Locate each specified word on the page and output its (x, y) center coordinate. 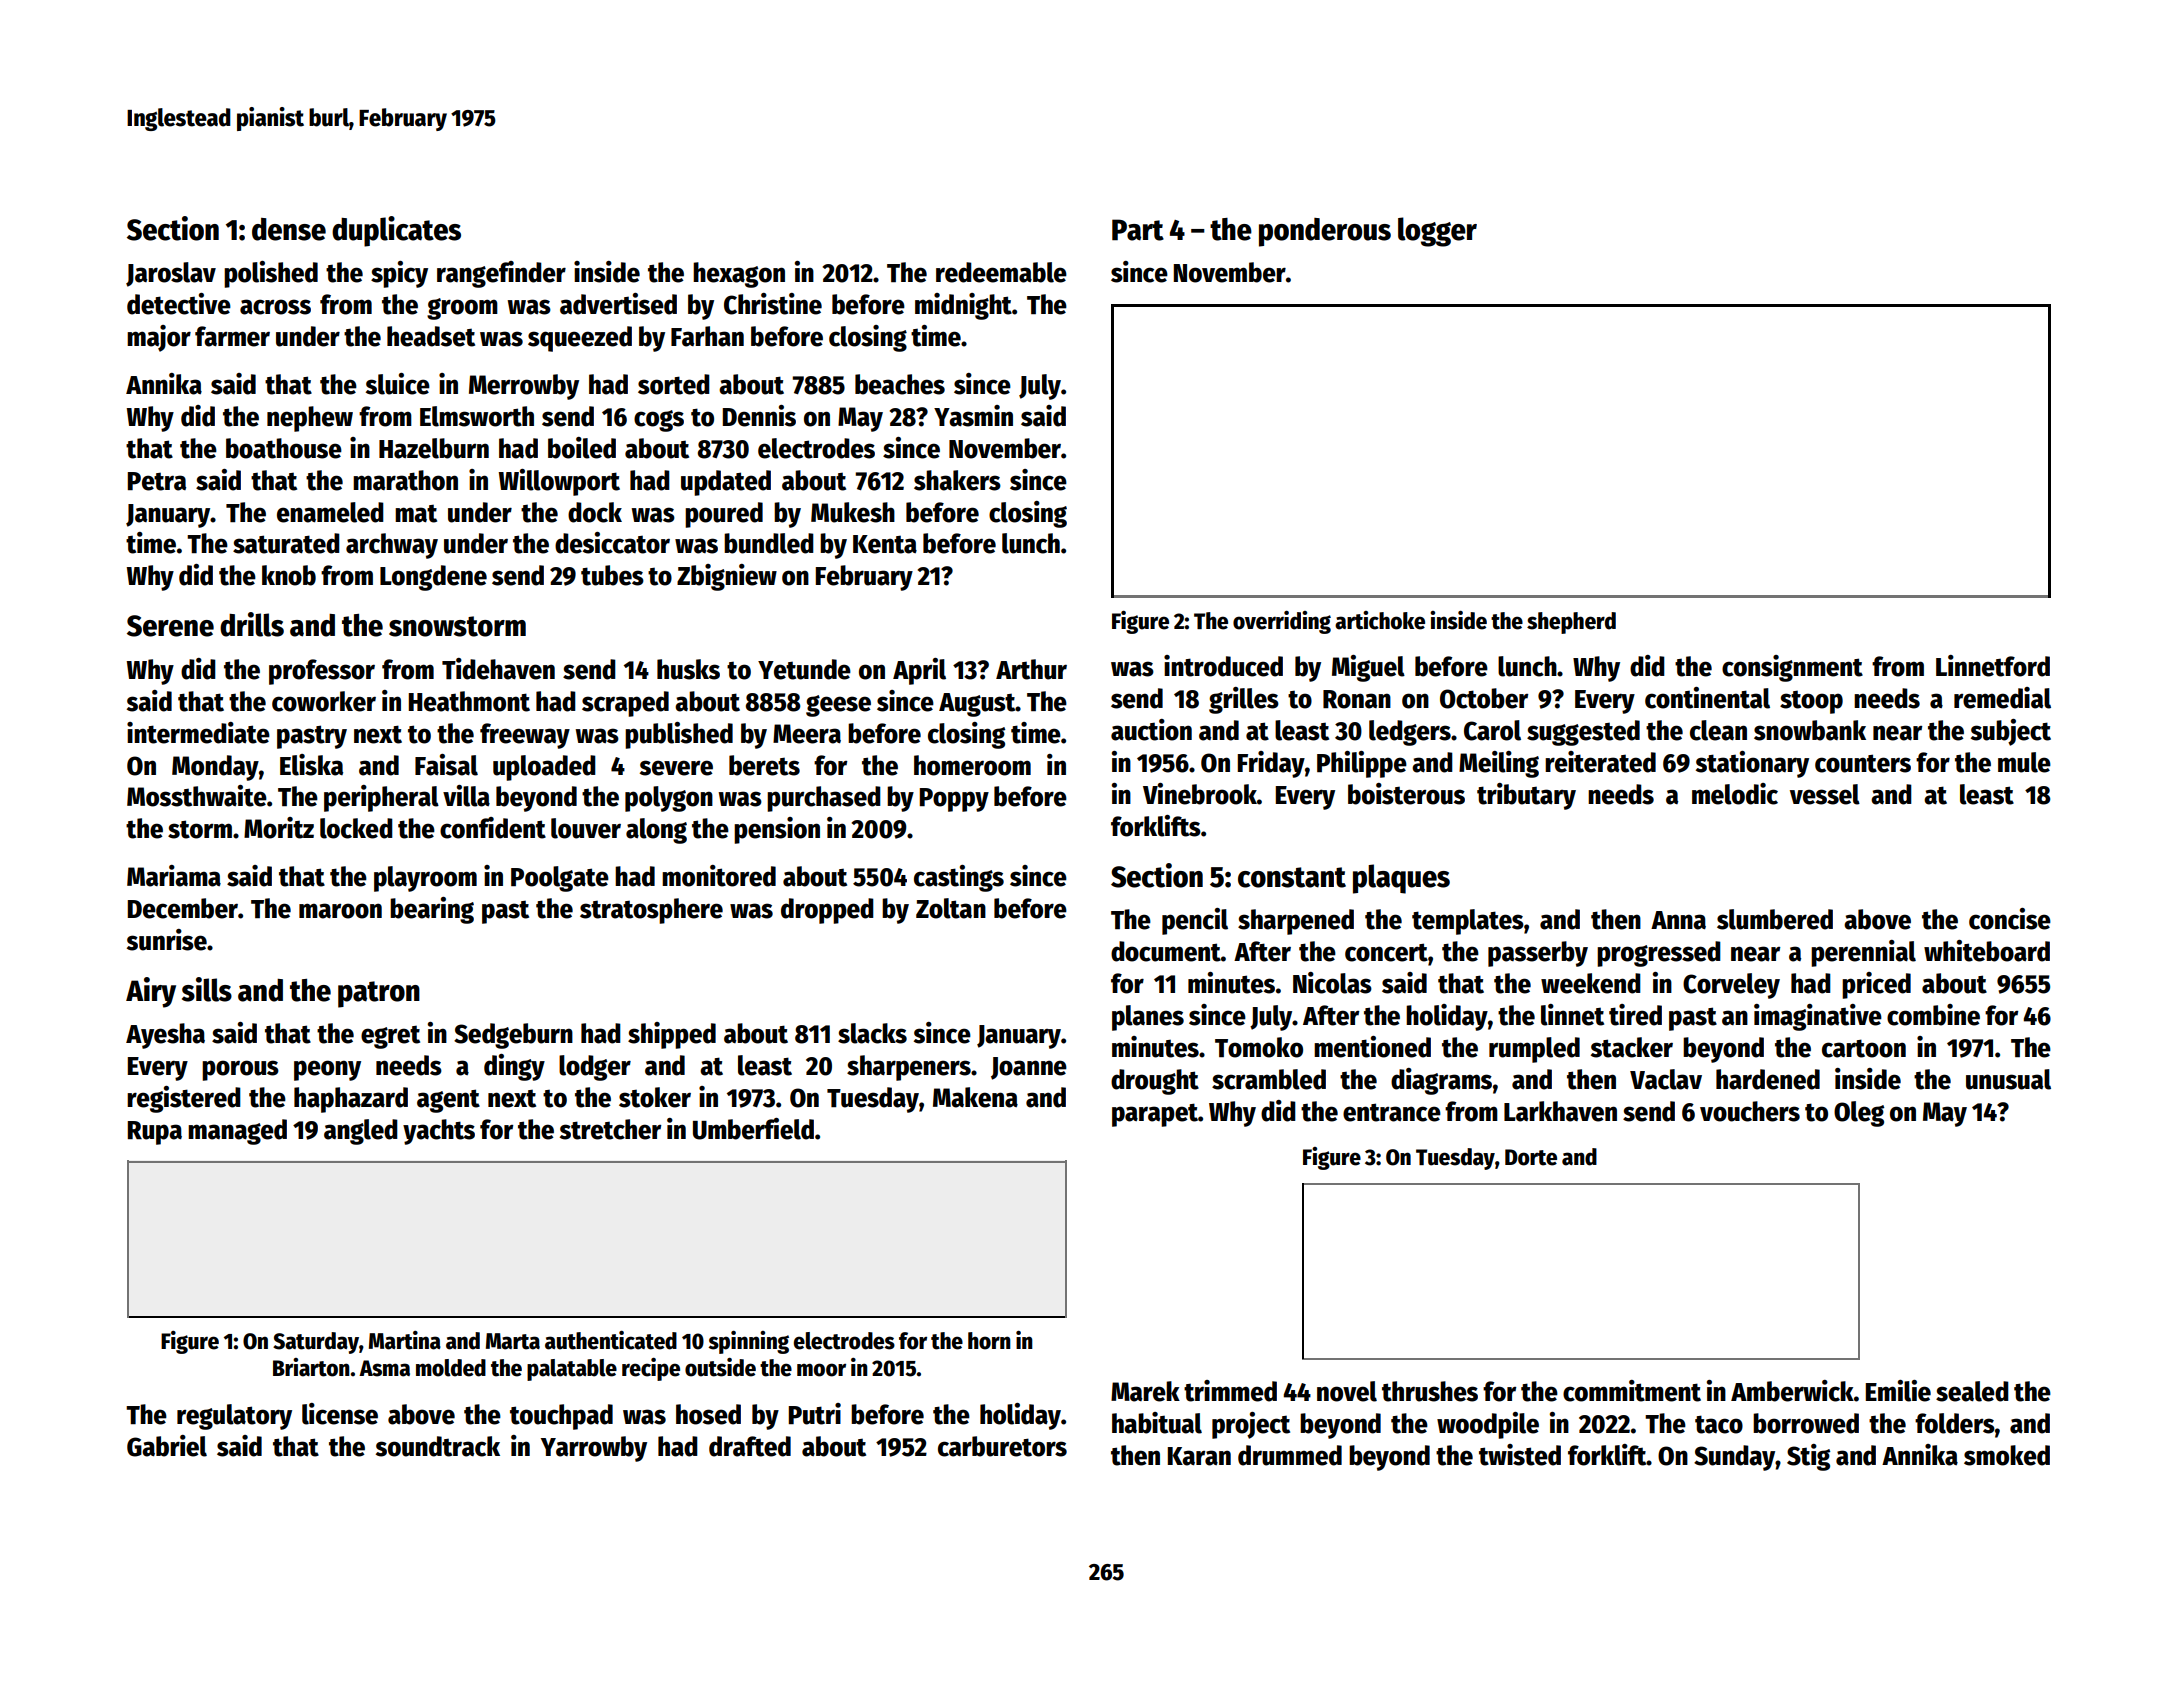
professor (322, 672)
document (1166, 951)
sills (207, 989)
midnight (963, 306)
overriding (1282, 622)
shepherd (1571, 623)
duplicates (396, 231)
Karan (1199, 1456)
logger (1437, 232)
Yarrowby (594, 1449)
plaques (1401, 879)
